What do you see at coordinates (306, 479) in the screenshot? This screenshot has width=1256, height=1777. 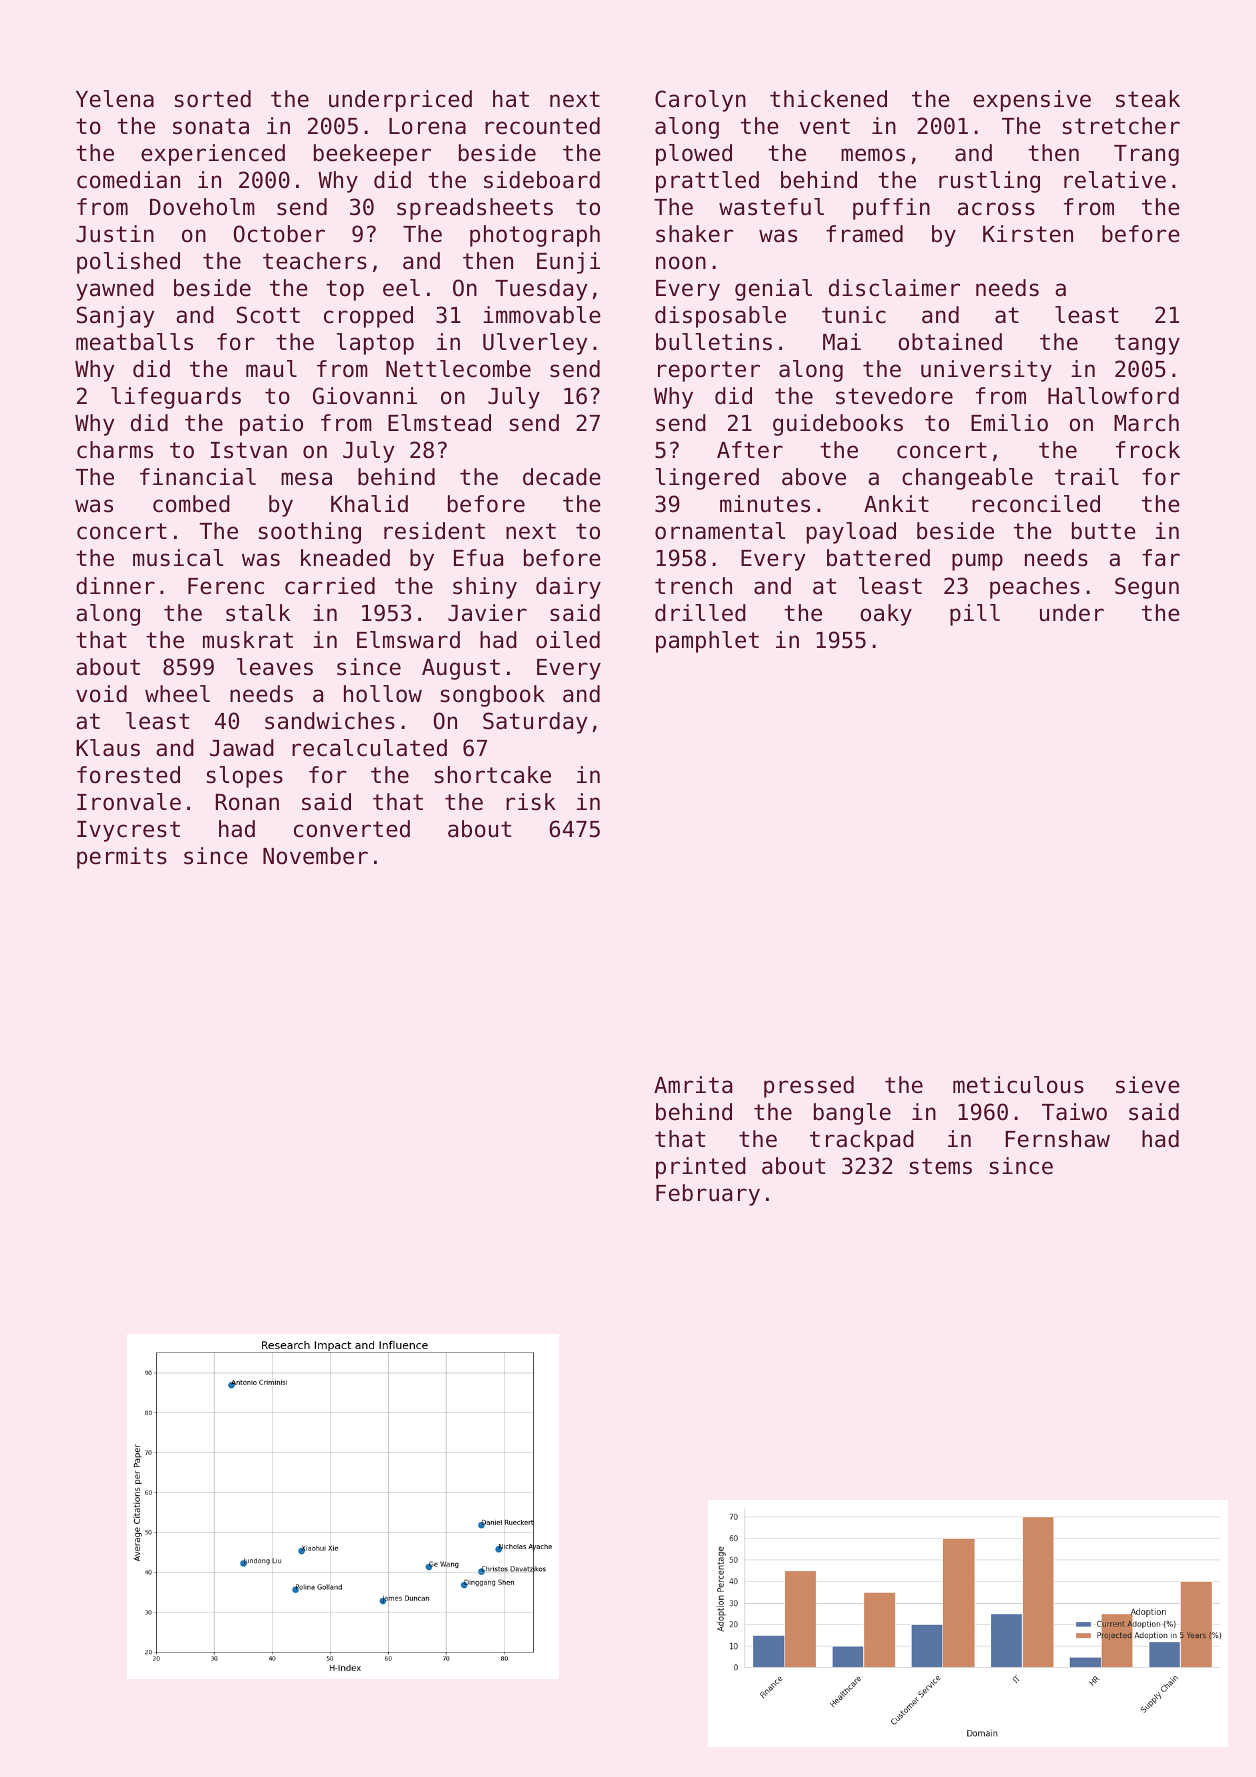 I see `mesa` at bounding box center [306, 479].
